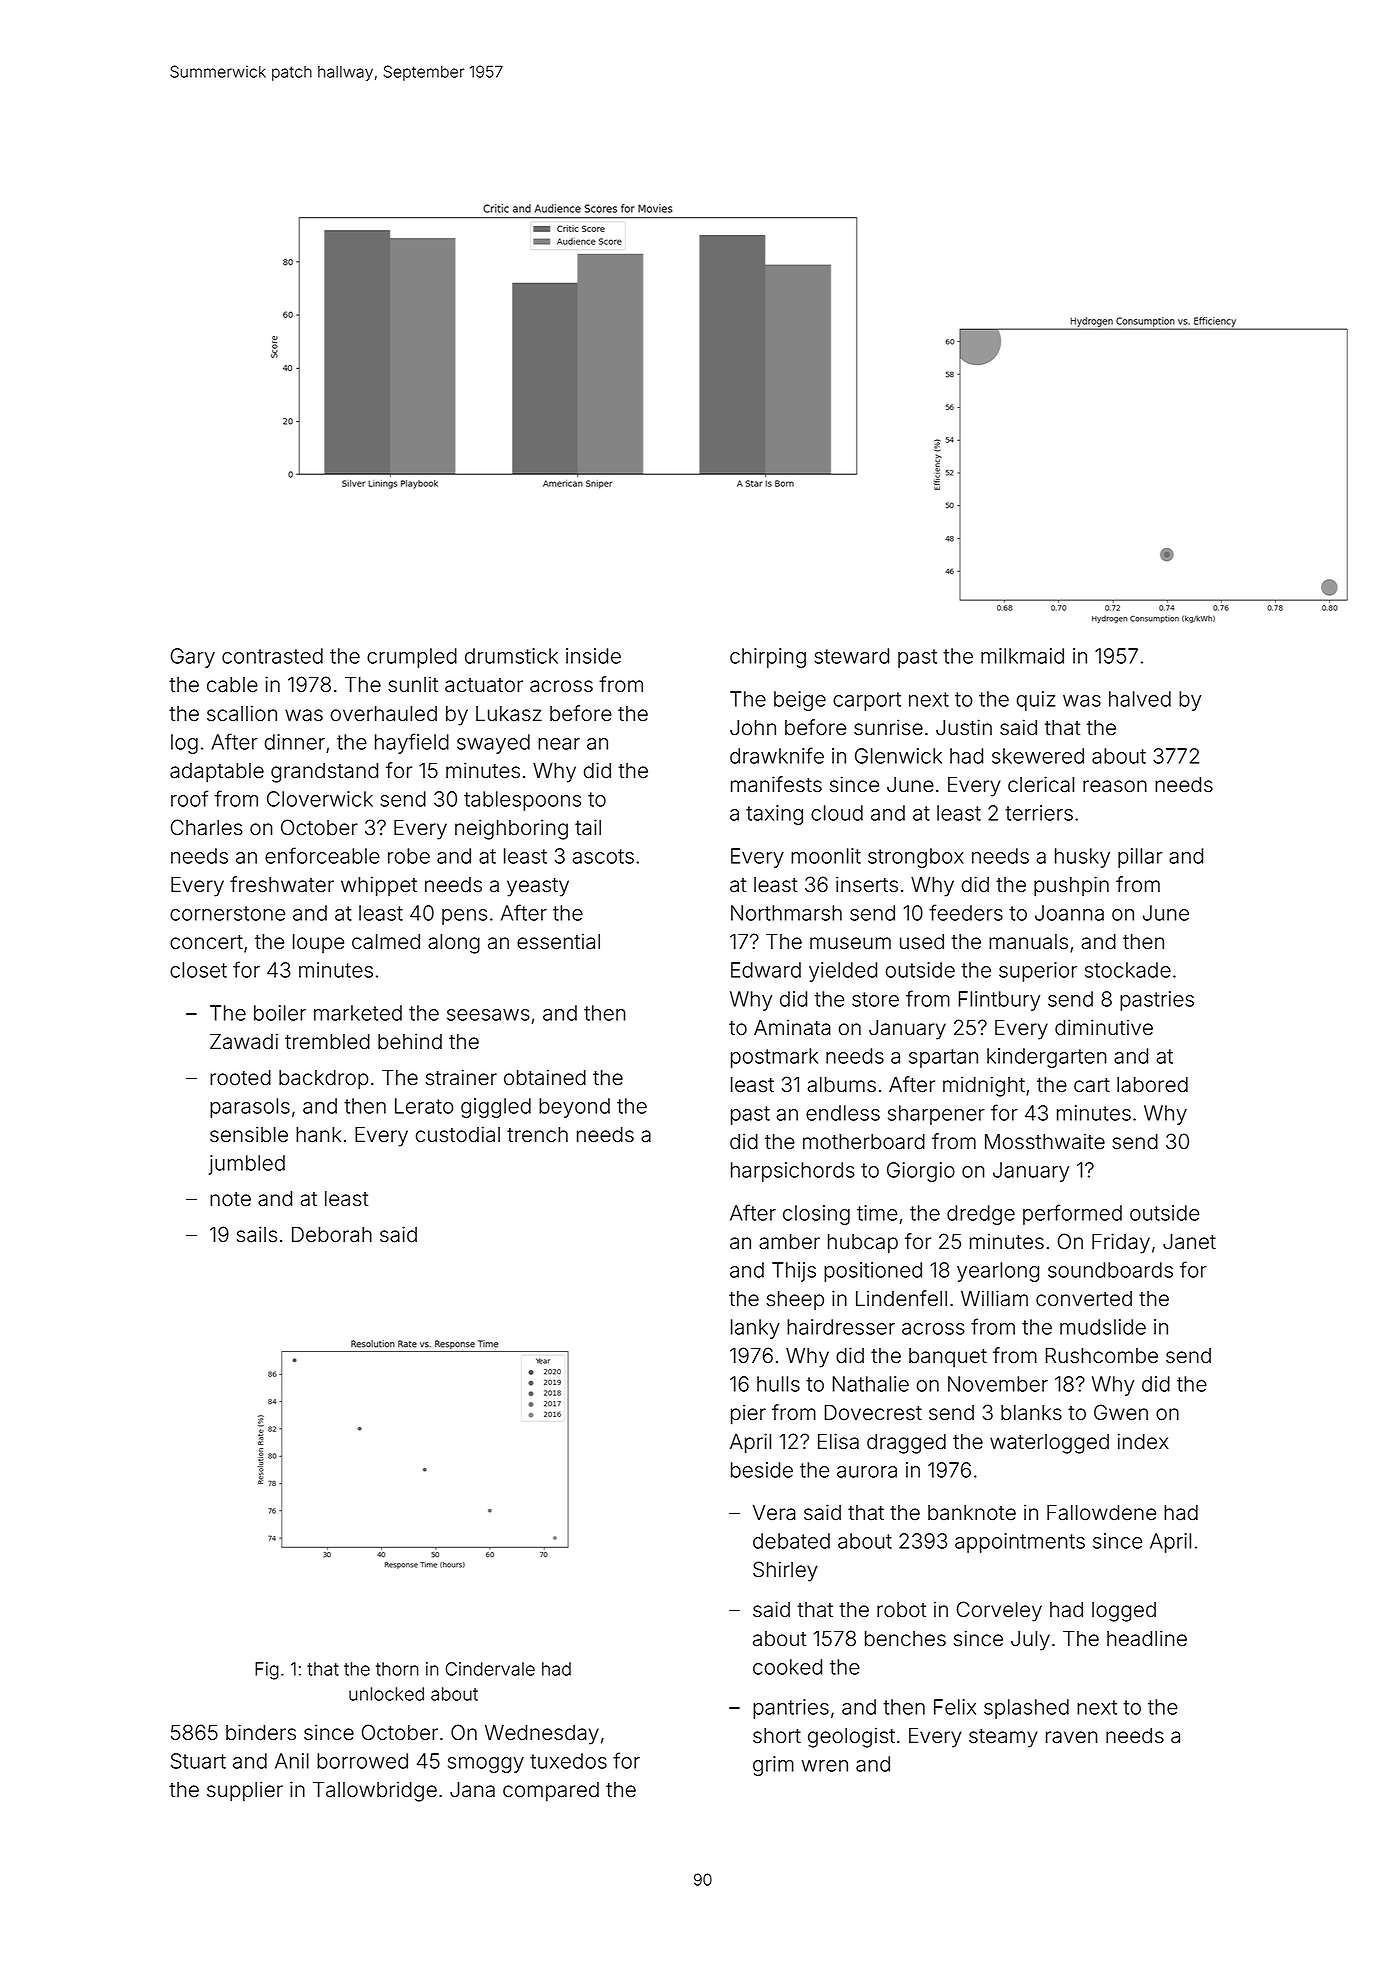 This screenshot has height=1969, width=1386. Describe the element at coordinates (1140, 699) in the screenshot. I see `halved` at that location.
